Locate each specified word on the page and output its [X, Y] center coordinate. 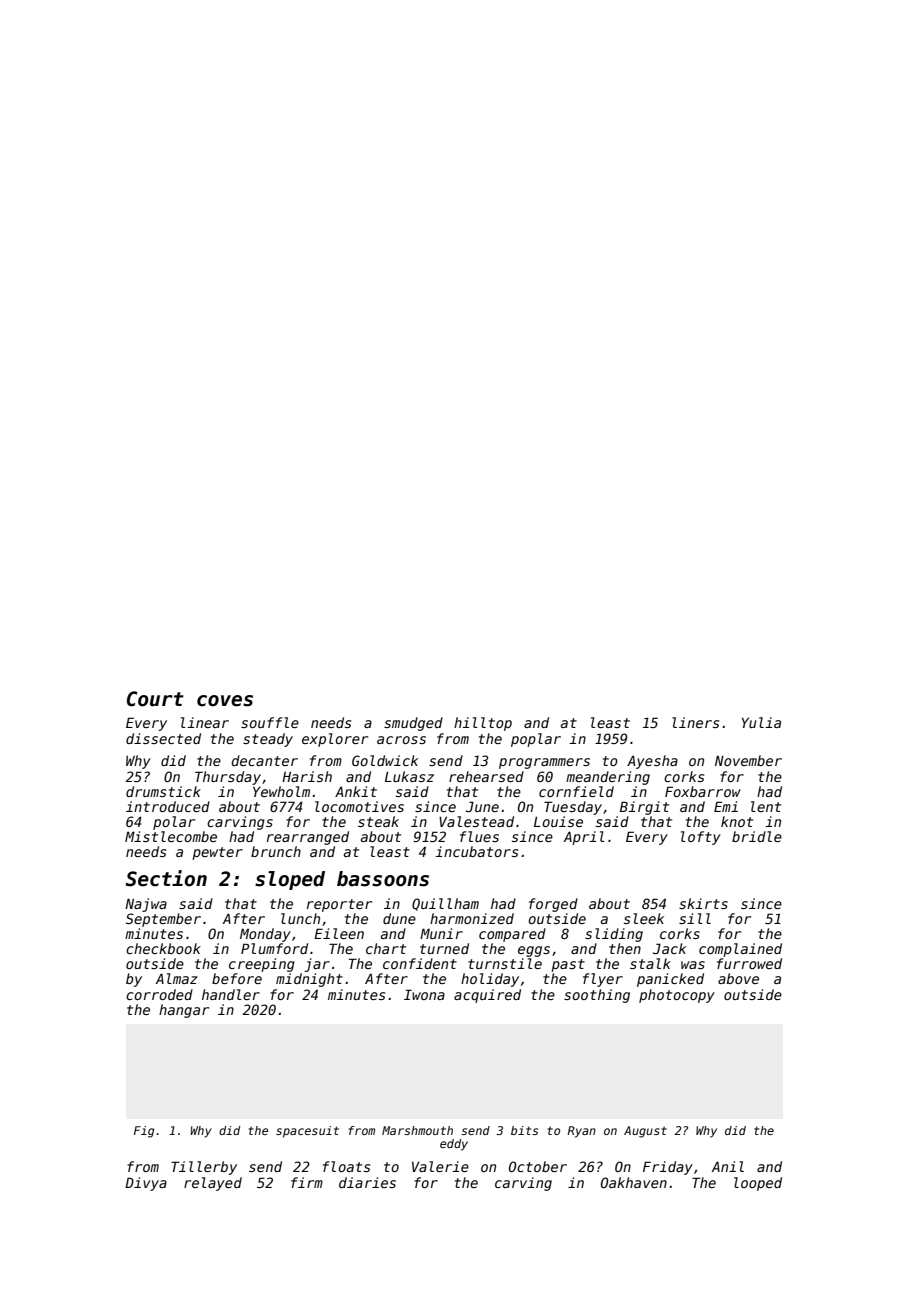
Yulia [761, 722]
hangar [184, 1011]
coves [225, 701]
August [645, 1132]
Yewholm [281, 791]
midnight [309, 980]
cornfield [576, 791]
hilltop [483, 724]
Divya [146, 1184]
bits [524, 1130]
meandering [608, 778]
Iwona [424, 994]
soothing [597, 996]
